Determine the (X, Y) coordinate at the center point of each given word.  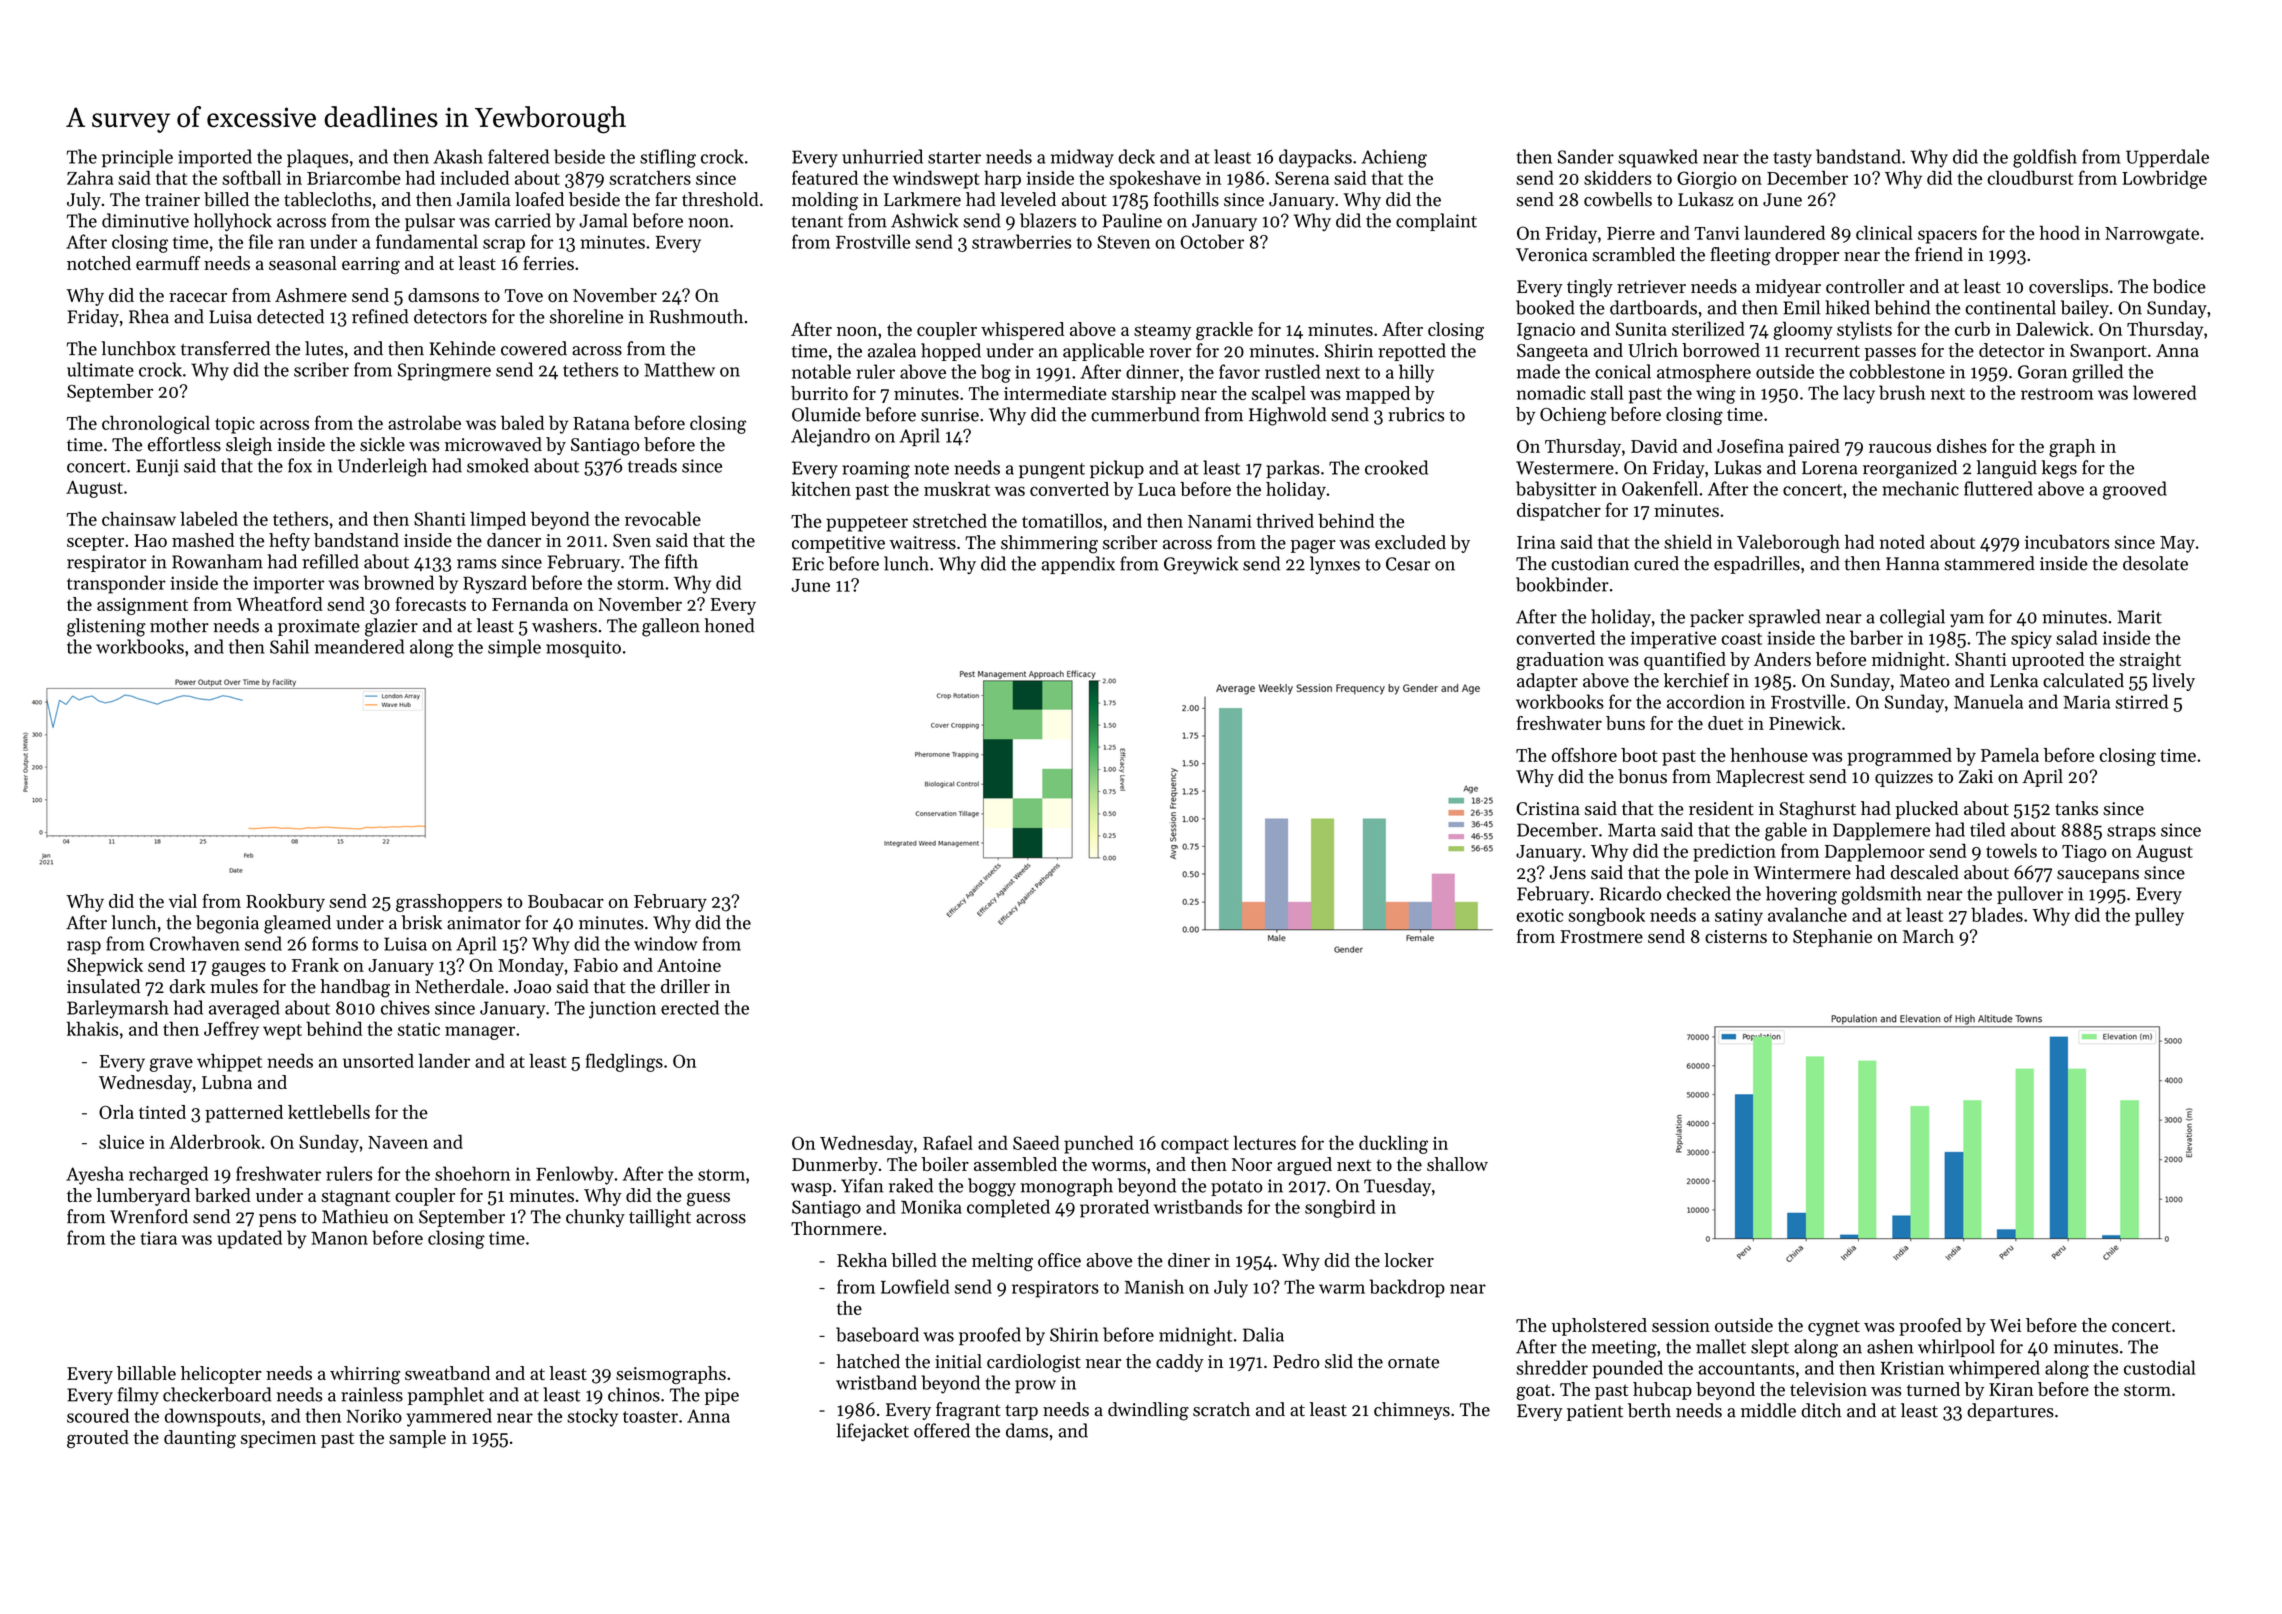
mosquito (583, 649)
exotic (1539, 915)
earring (371, 265)
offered (942, 1430)
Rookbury (285, 903)
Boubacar (566, 901)
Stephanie (1832, 938)
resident (1721, 808)
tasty (1793, 160)
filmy (138, 1396)
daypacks (1315, 158)
